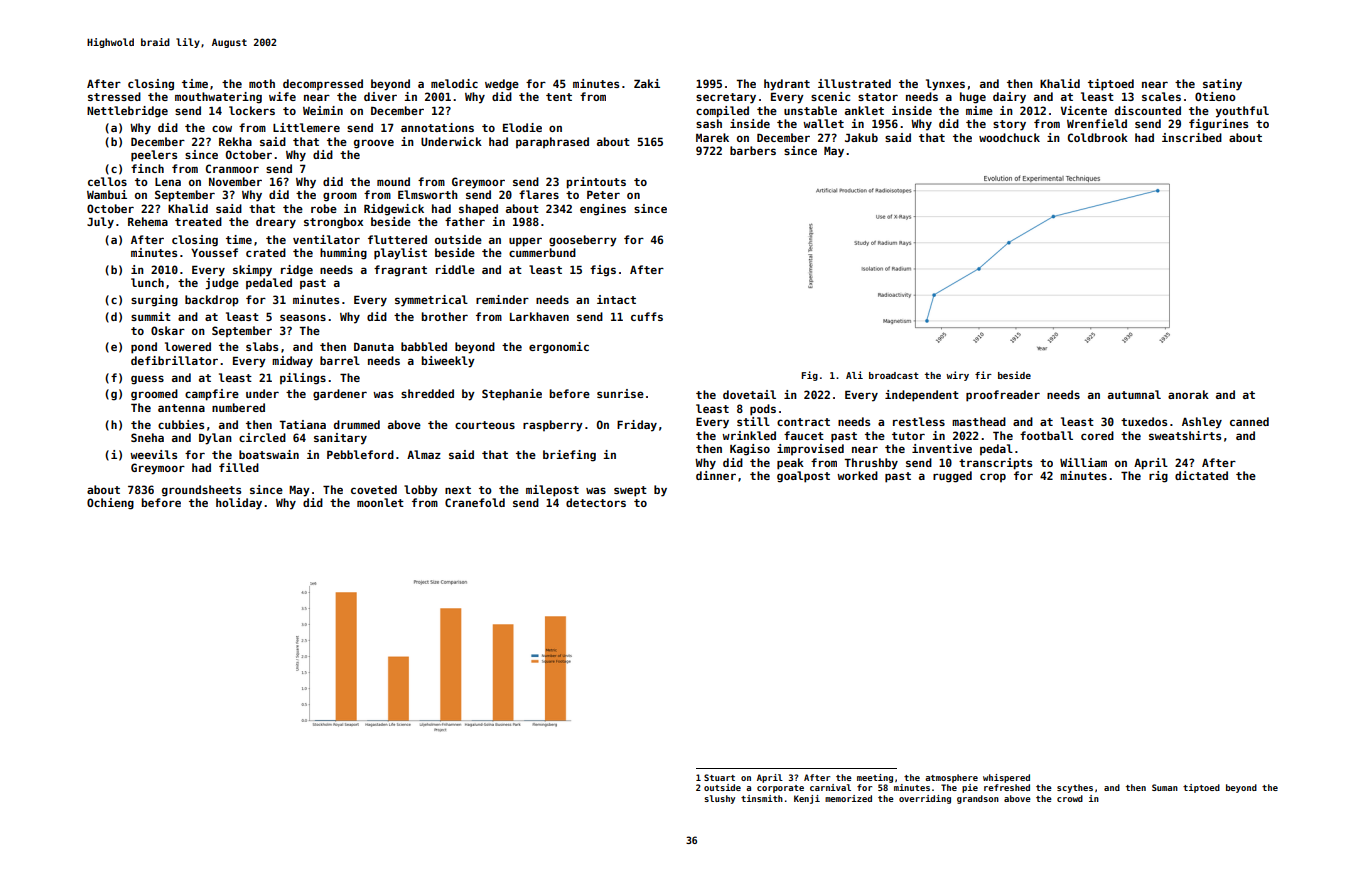  I want to click on Stephanie, so click(512, 395).
